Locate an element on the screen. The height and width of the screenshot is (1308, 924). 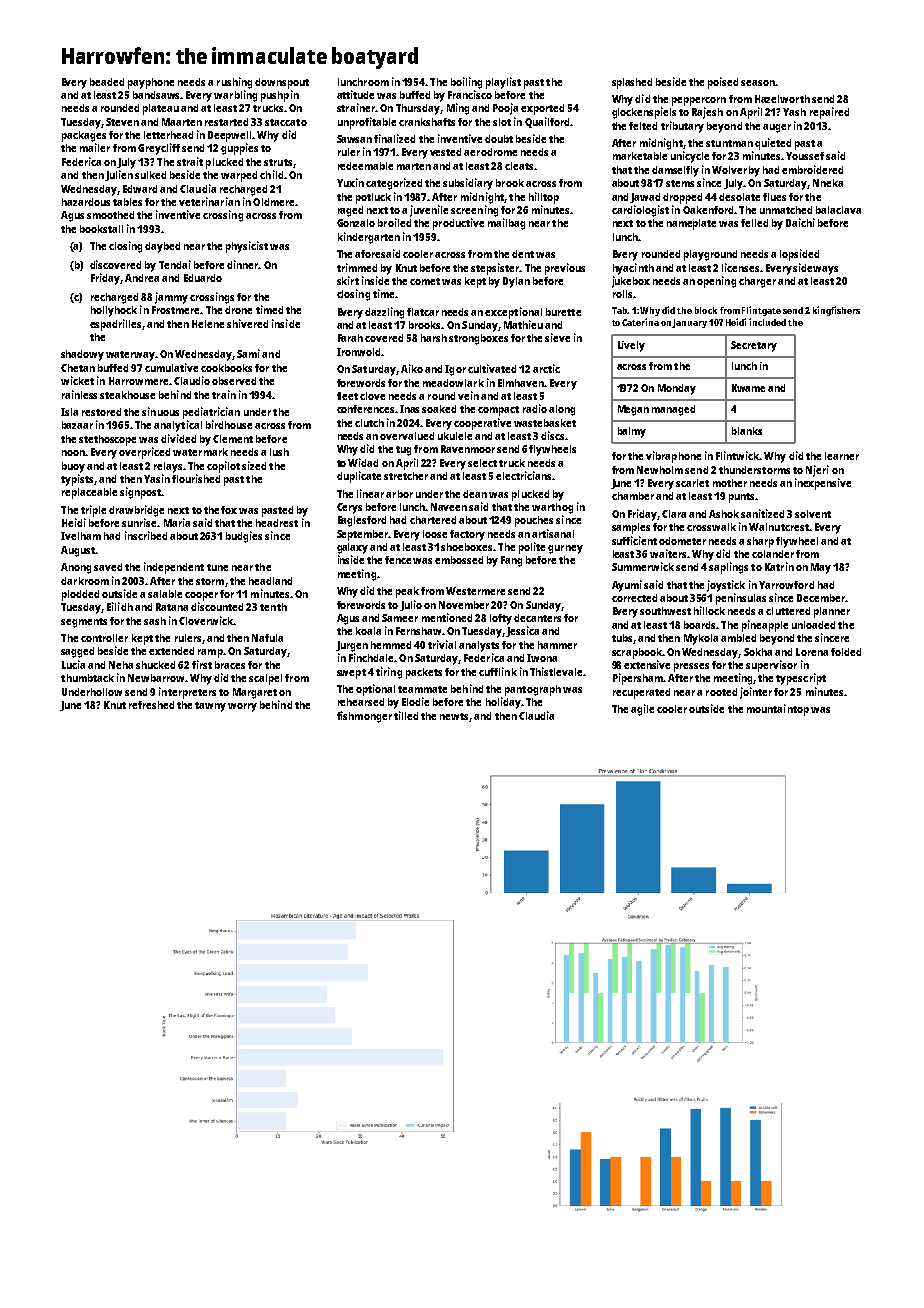
bandsaws is located at coordinates (157, 95).
